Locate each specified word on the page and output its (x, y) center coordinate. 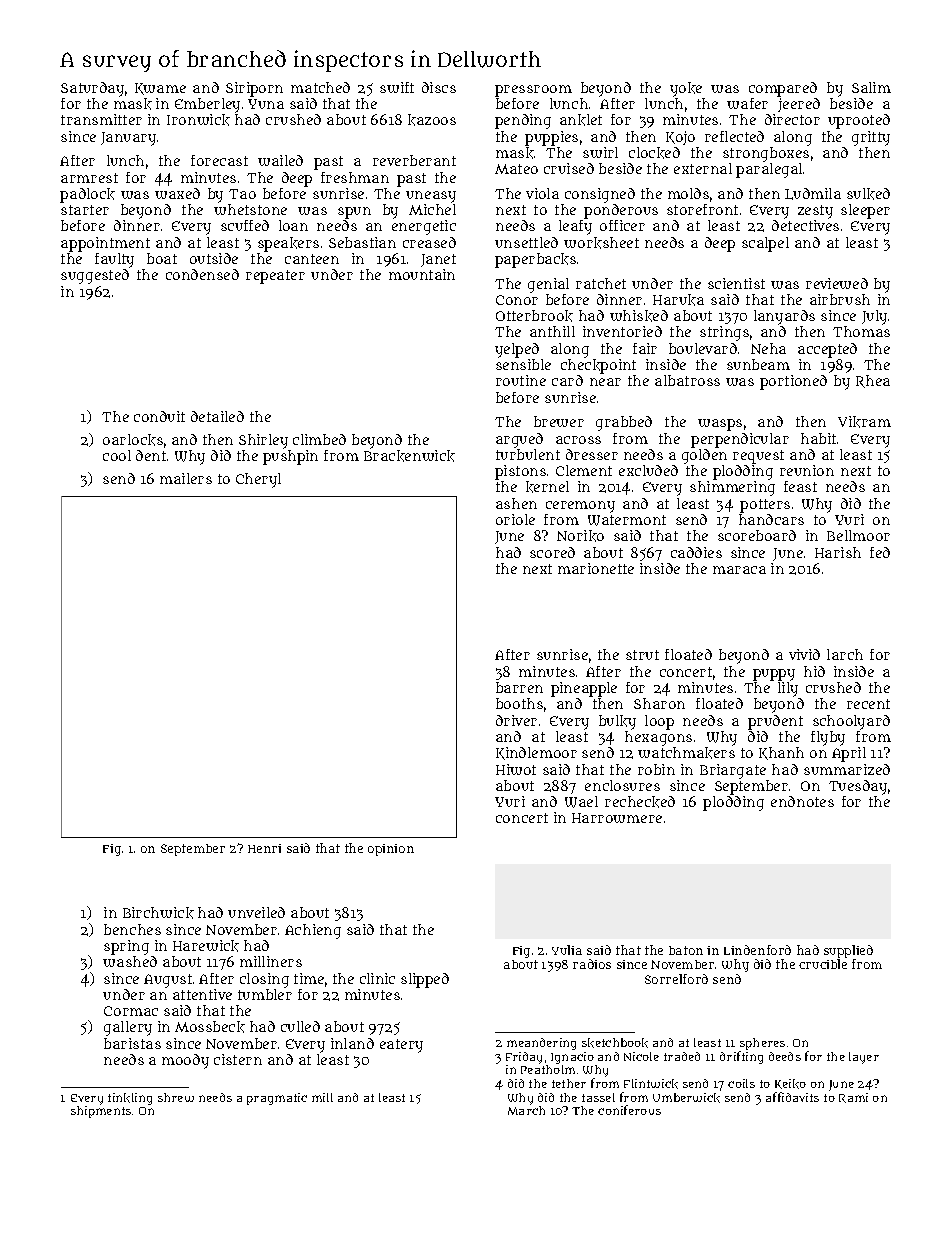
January (128, 139)
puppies (551, 138)
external (703, 168)
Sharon (659, 703)
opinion (391, 850)
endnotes (802, 801)
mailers (186, 478)
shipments (101, 1112)
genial (548, 285)
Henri (264, 848)
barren (519, 687)
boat (162, 258)
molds (688, 193)
